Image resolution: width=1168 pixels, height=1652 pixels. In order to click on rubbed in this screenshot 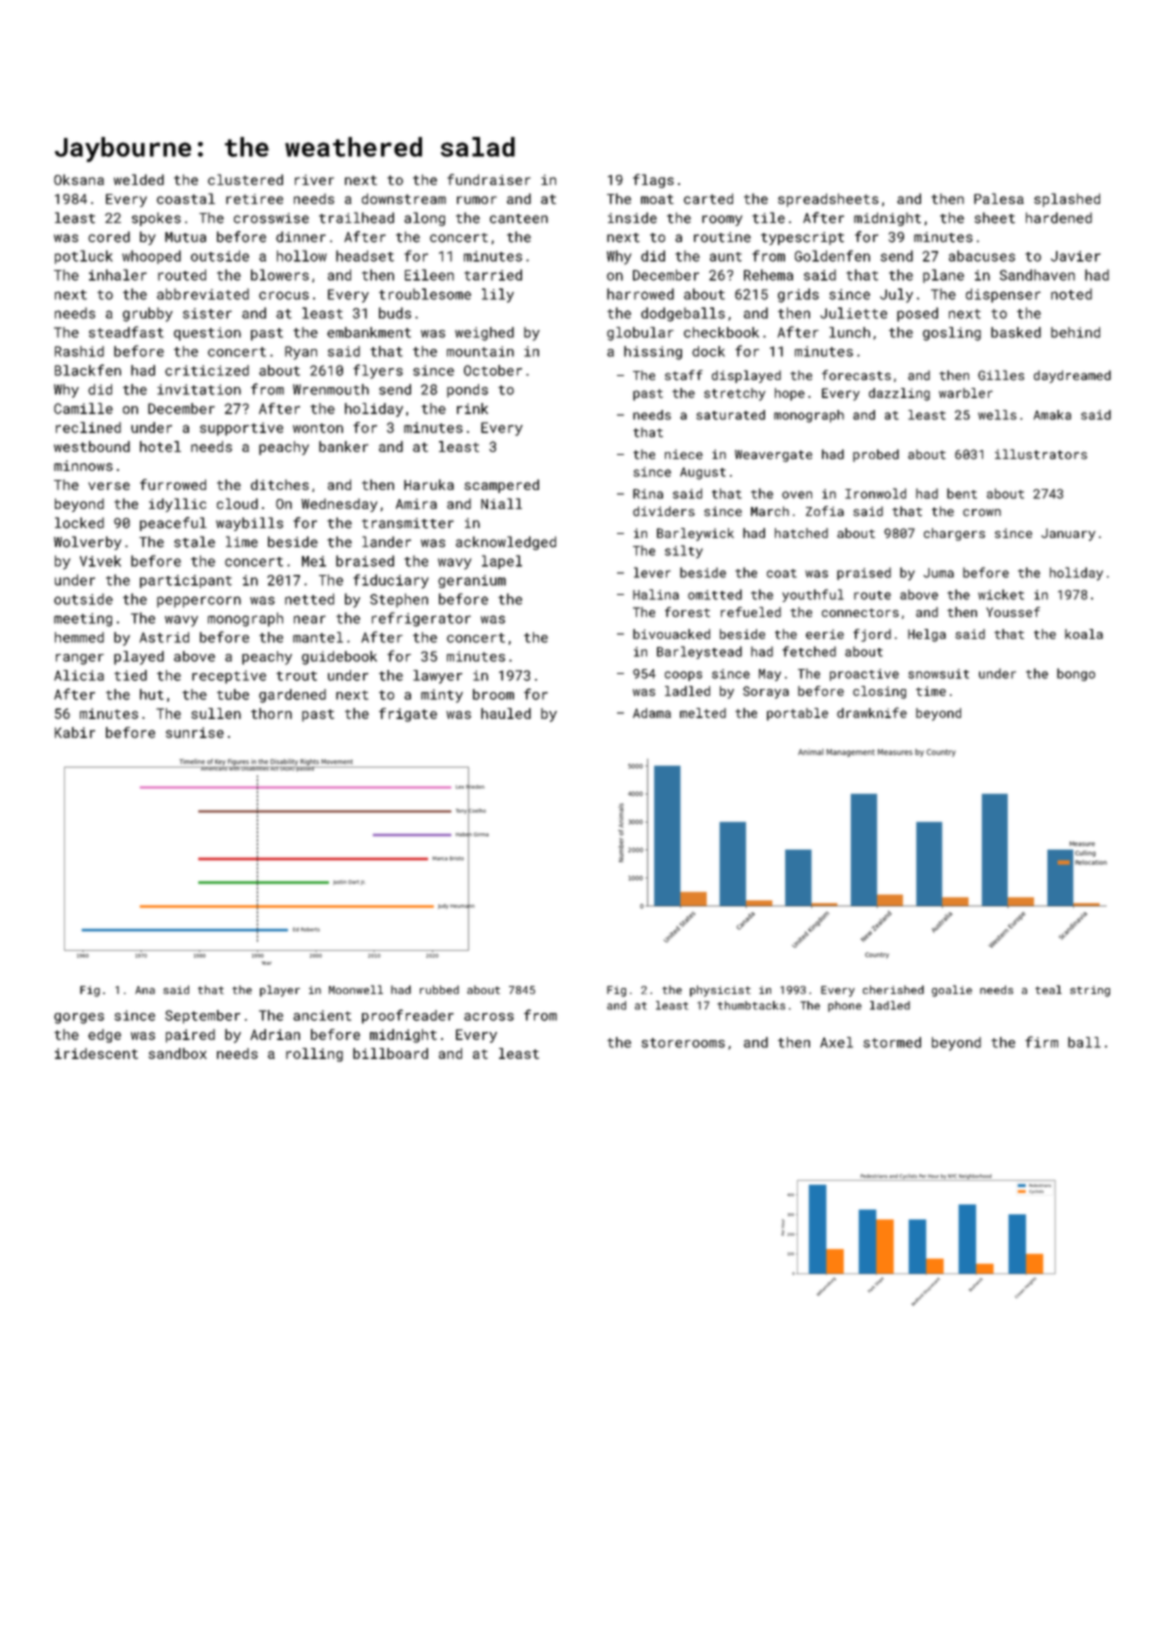, I will do `click(439, 989)`.
